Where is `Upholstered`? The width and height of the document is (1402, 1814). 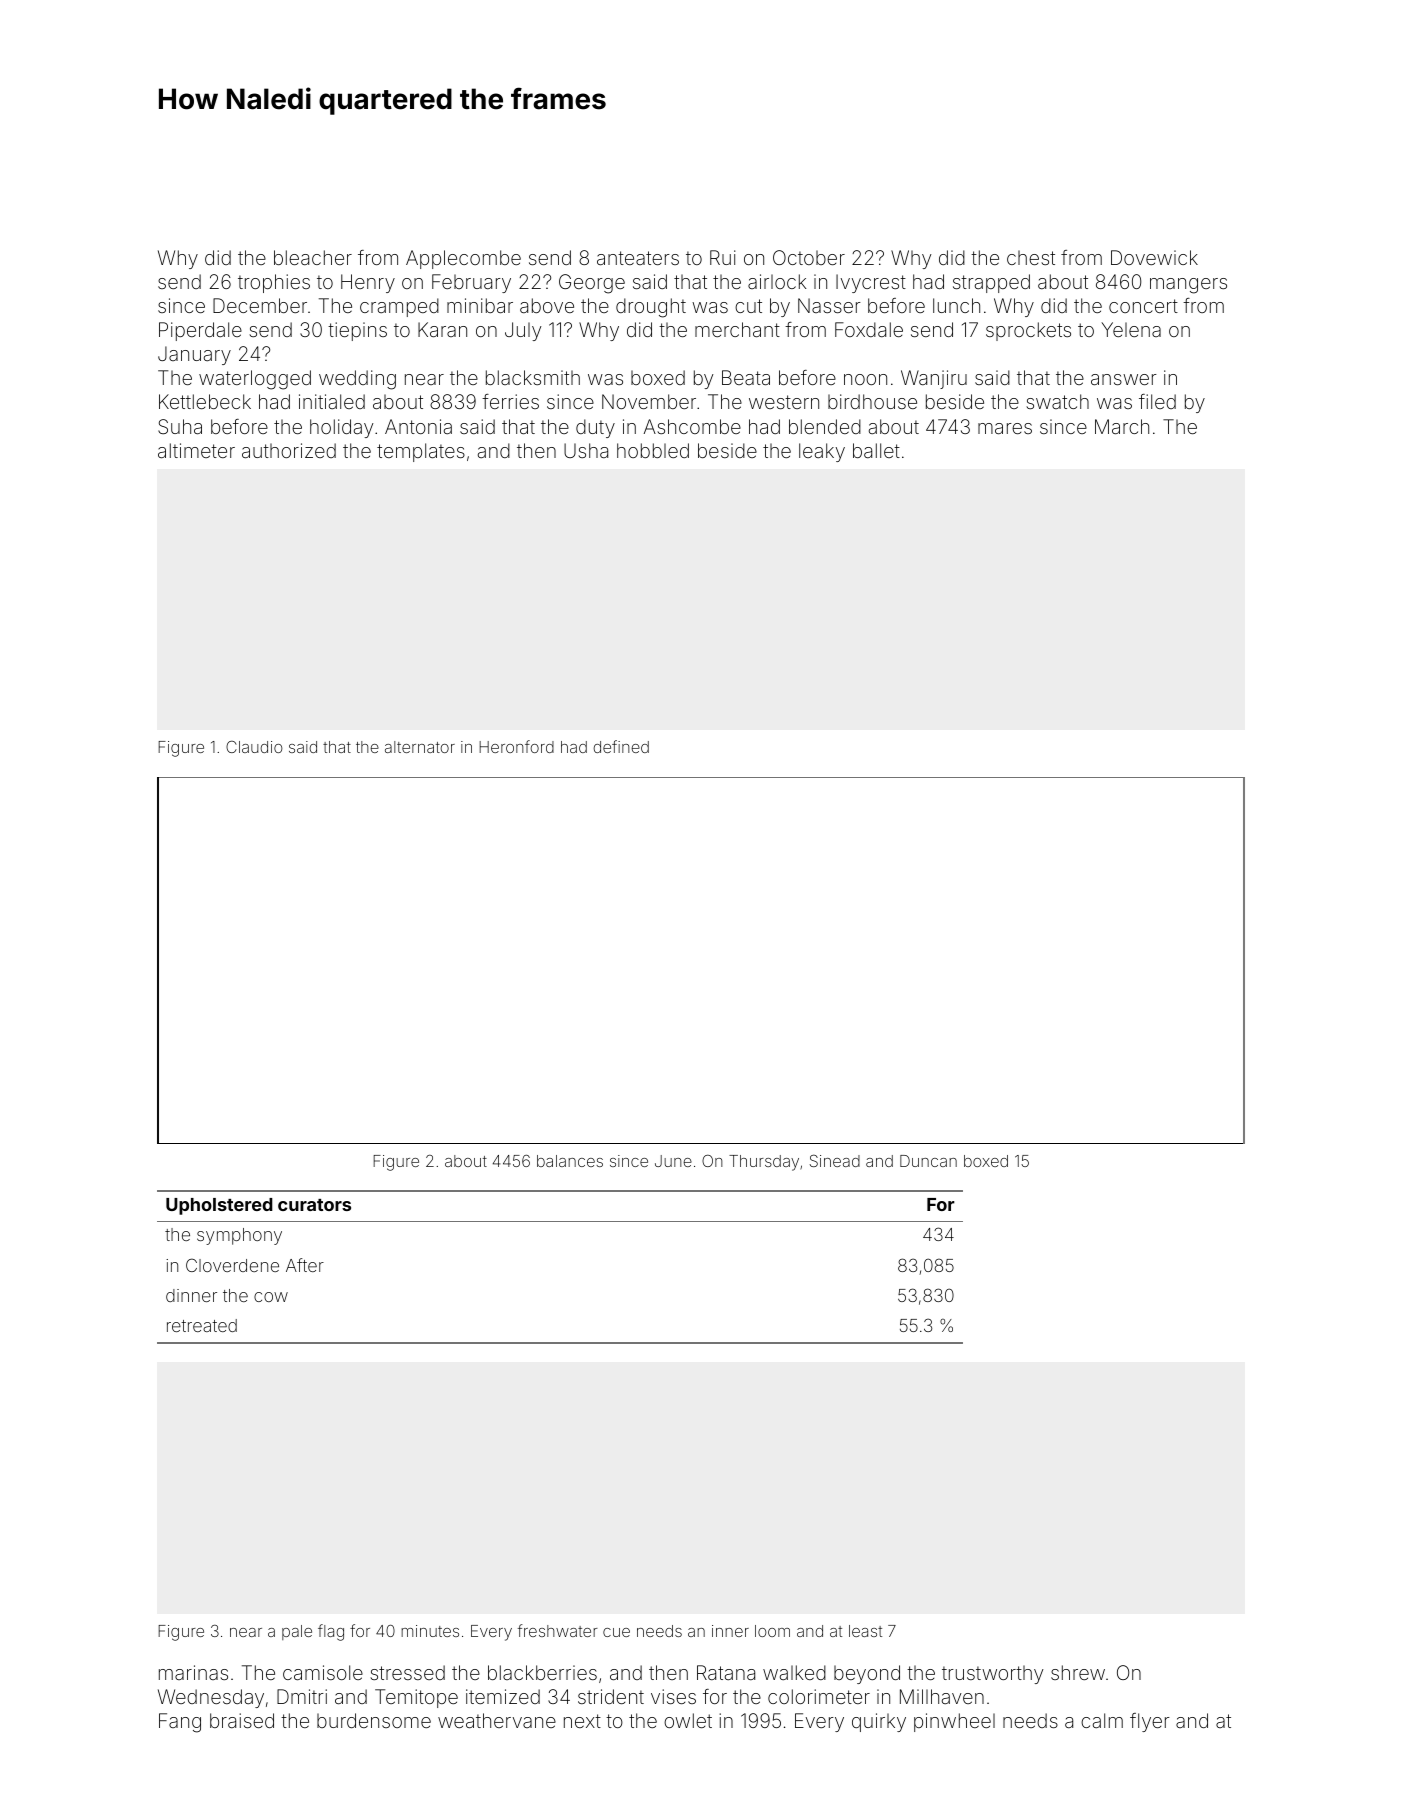 Upholstered is located at coordinates (219, 1206).
